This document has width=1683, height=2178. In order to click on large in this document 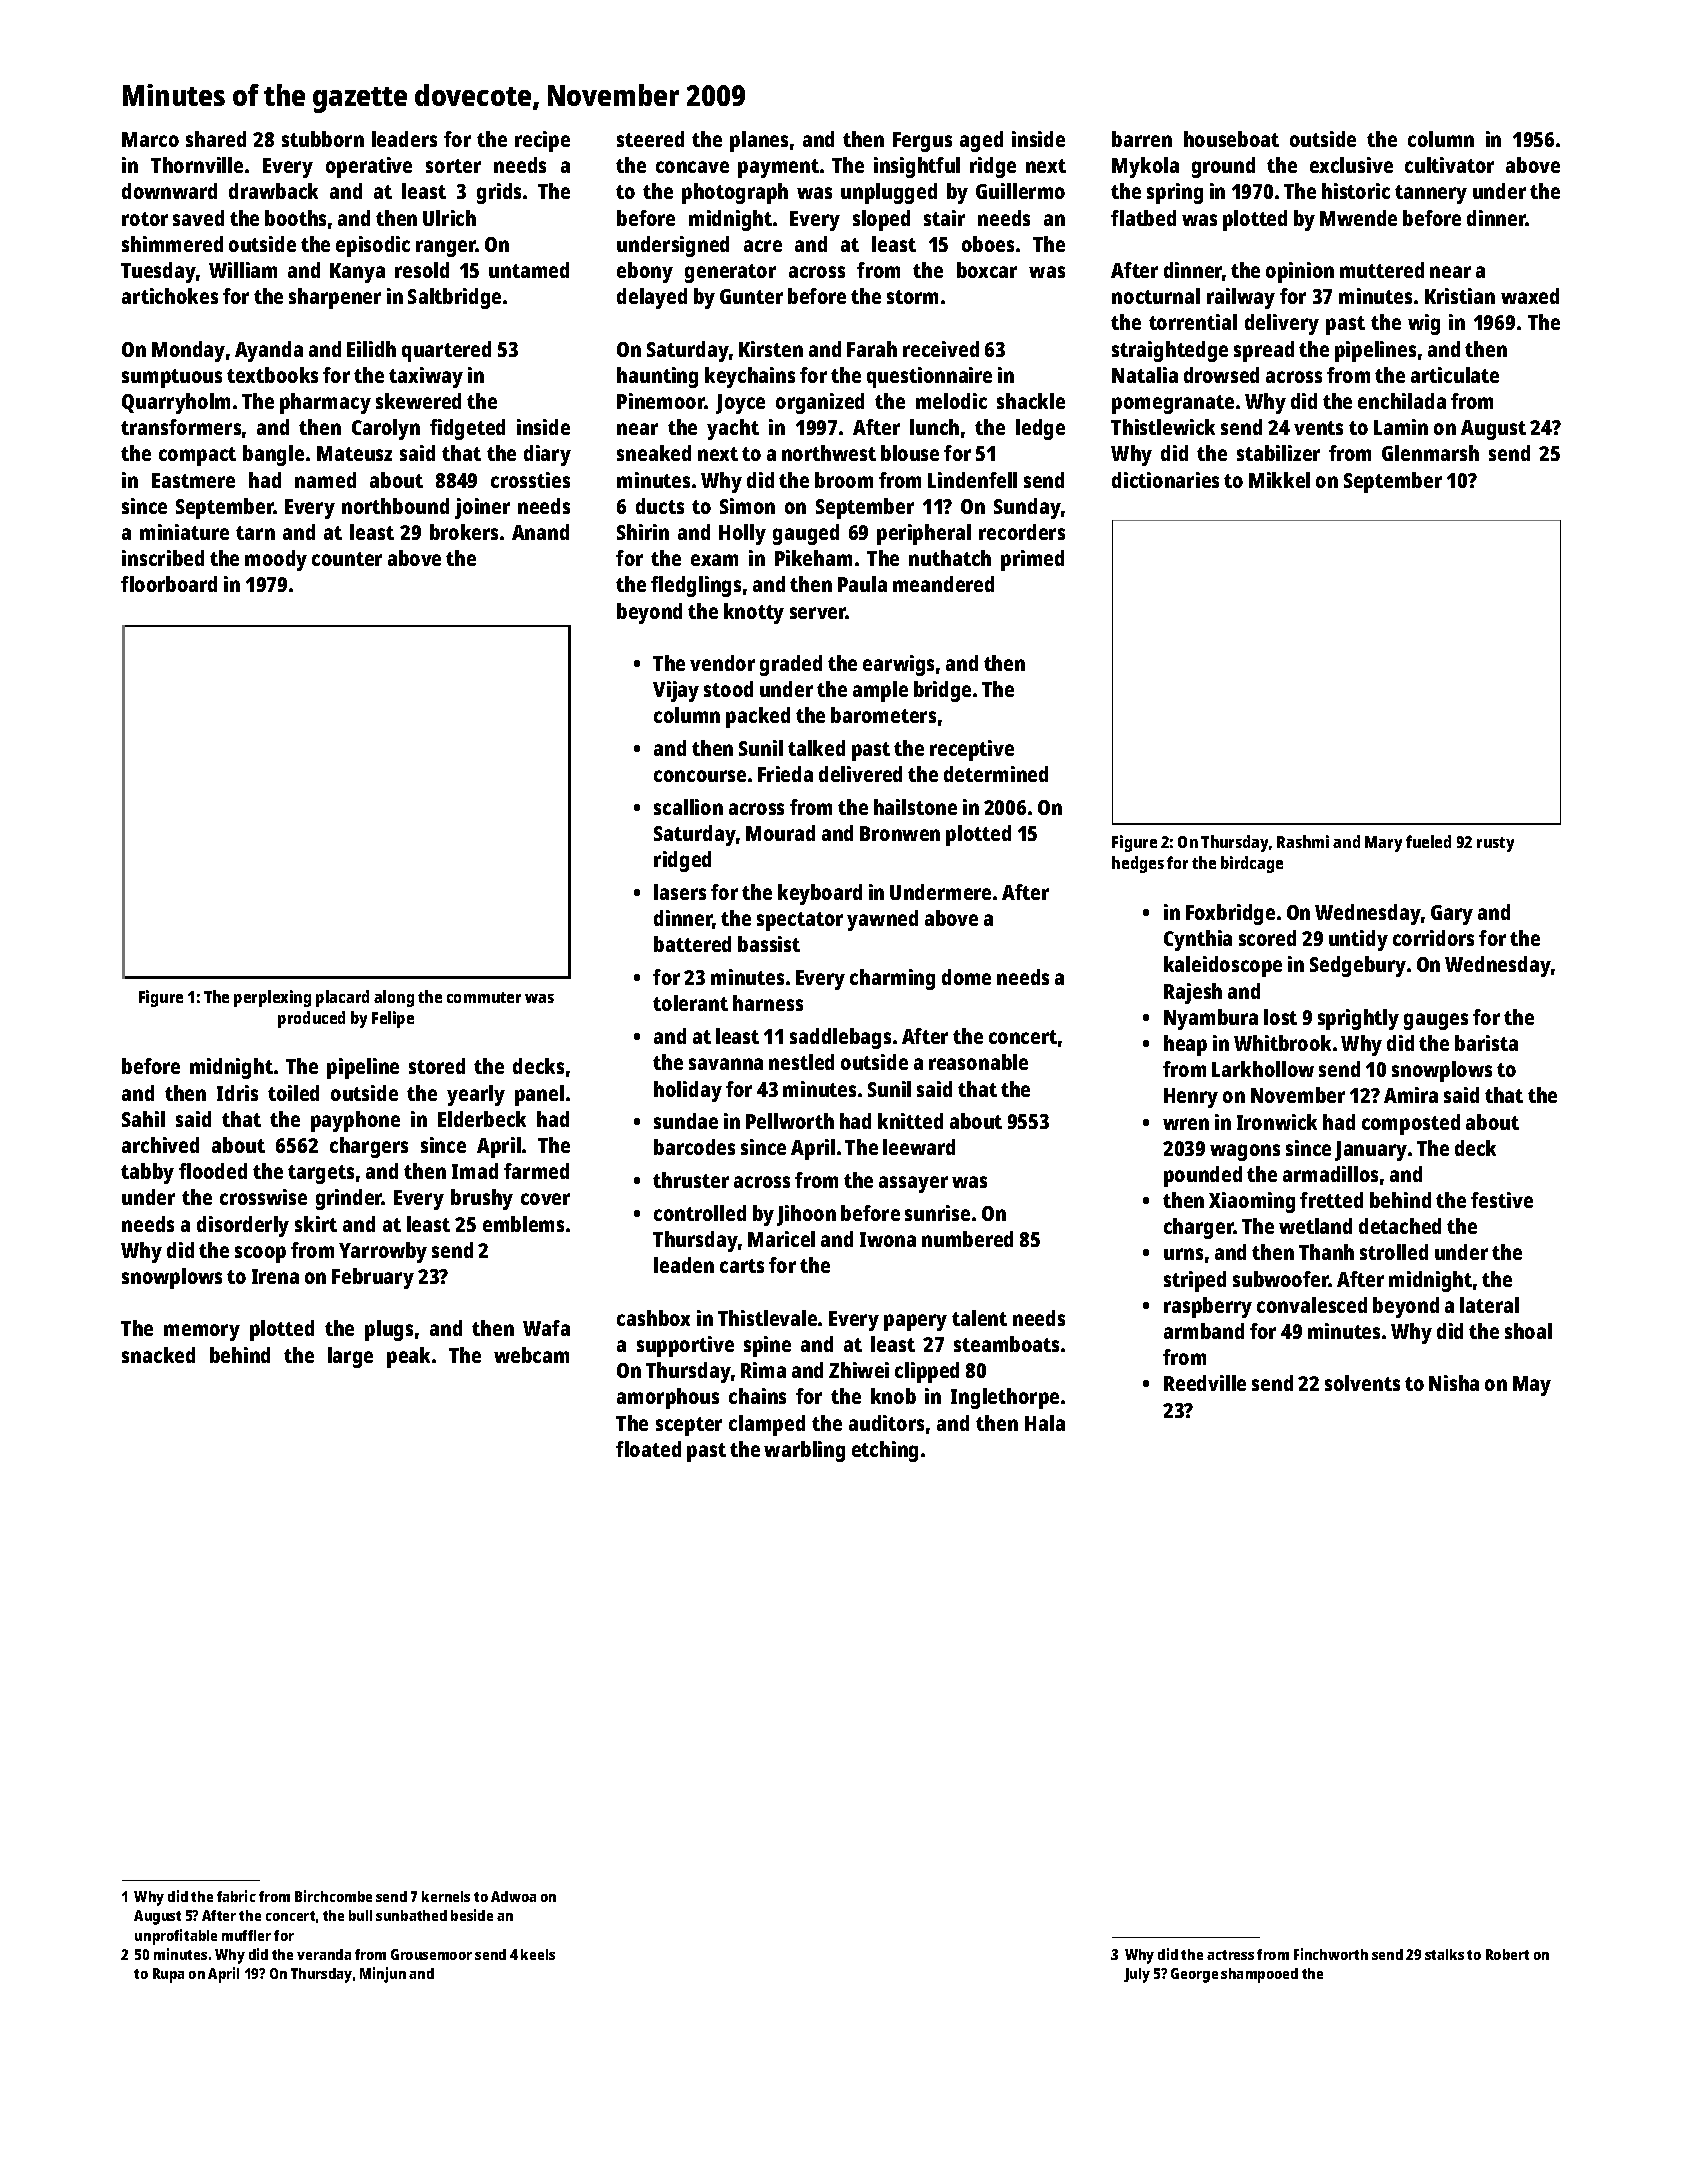, I will do `click(350, 1357)`.
